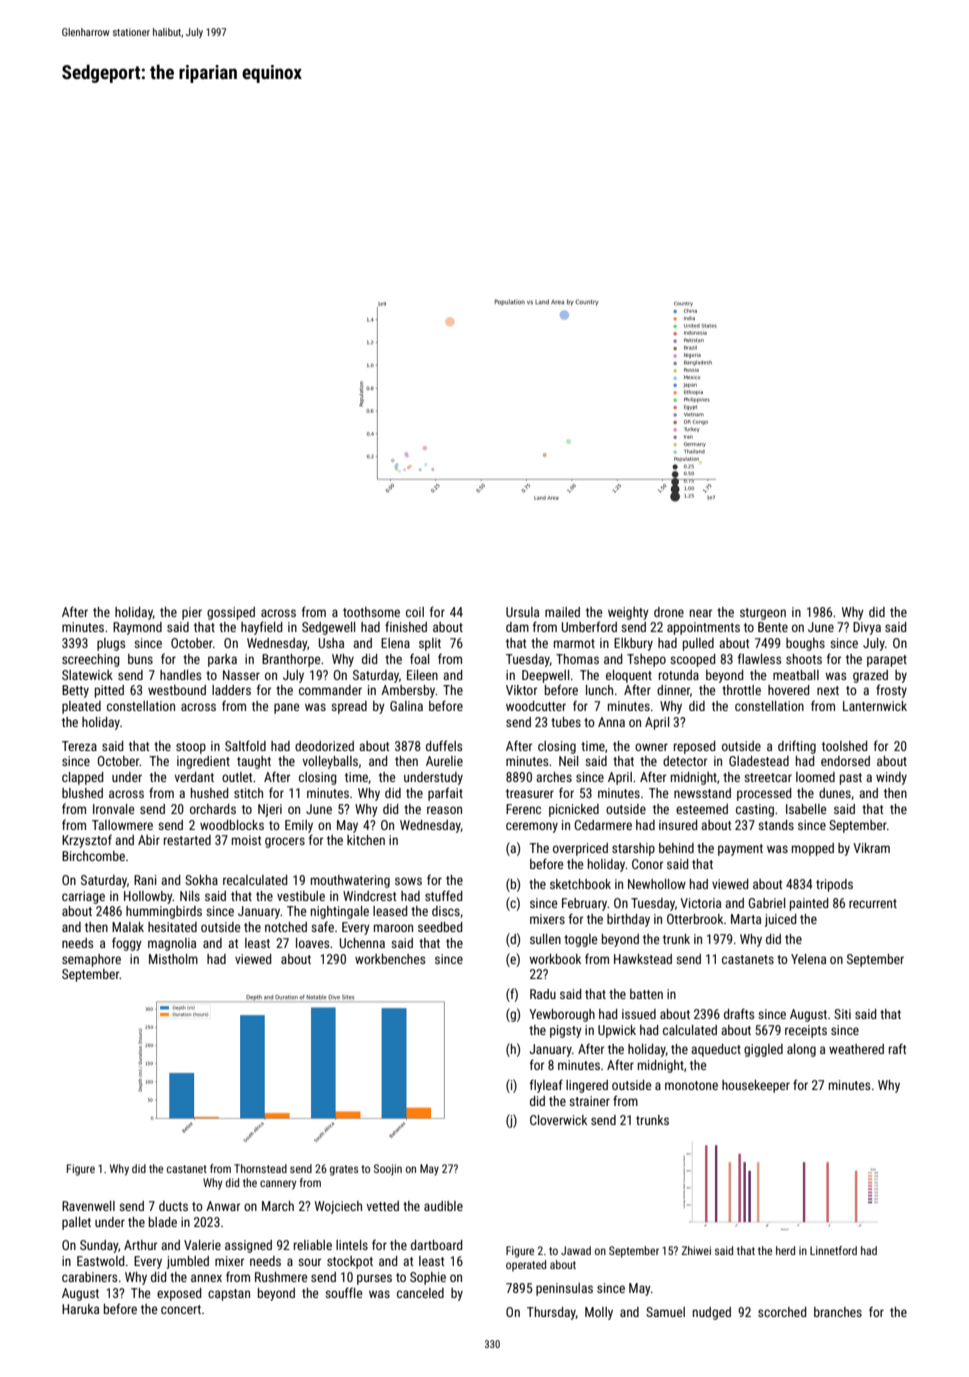 The height and width of the page is (1377, 969). What do you see at coordinates (867, 628) in the page?
I see `Divya` at bounding box center [867, 628].
